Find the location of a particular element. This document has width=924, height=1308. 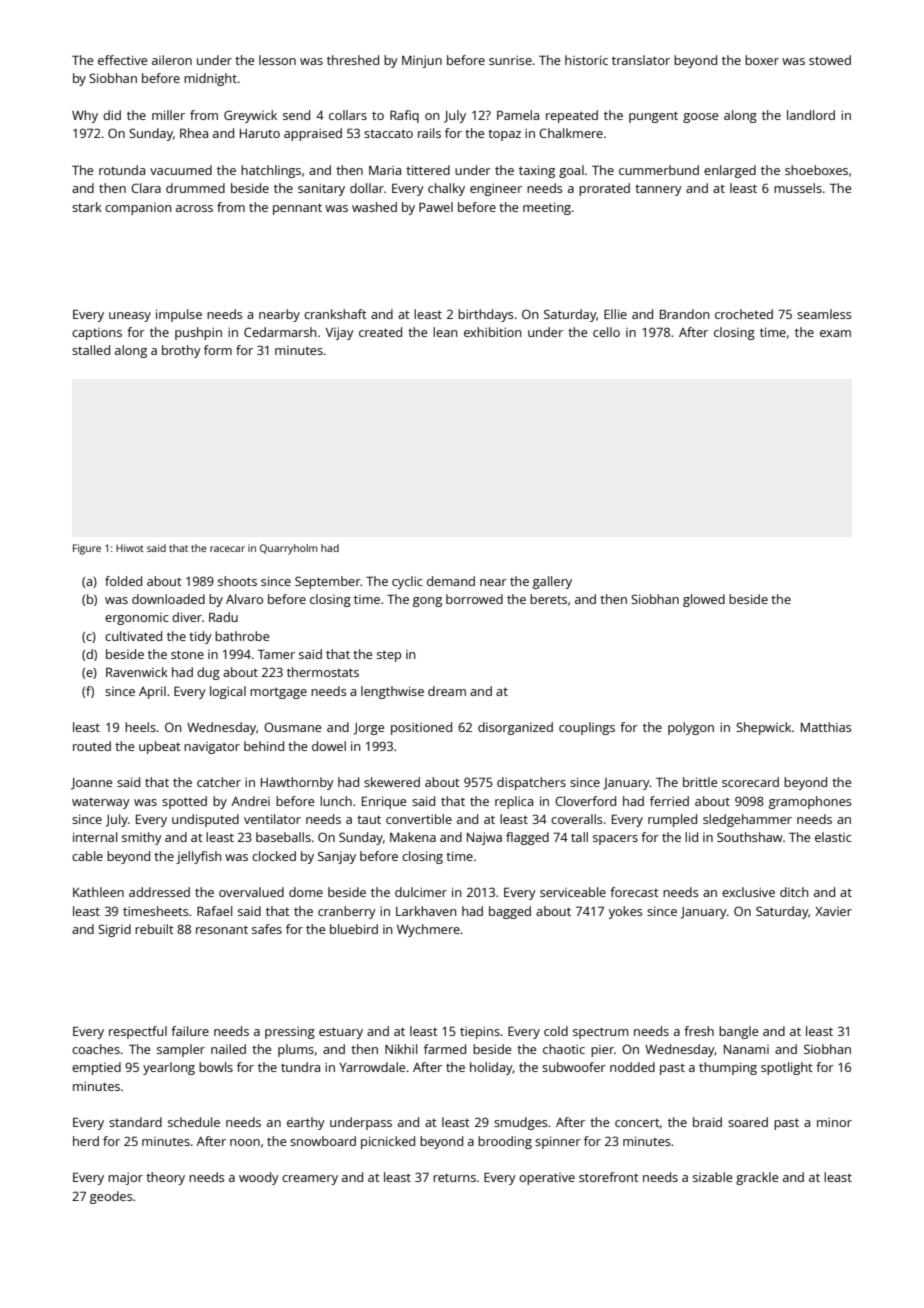

spotlight is located at coordinates (787, 1068).
